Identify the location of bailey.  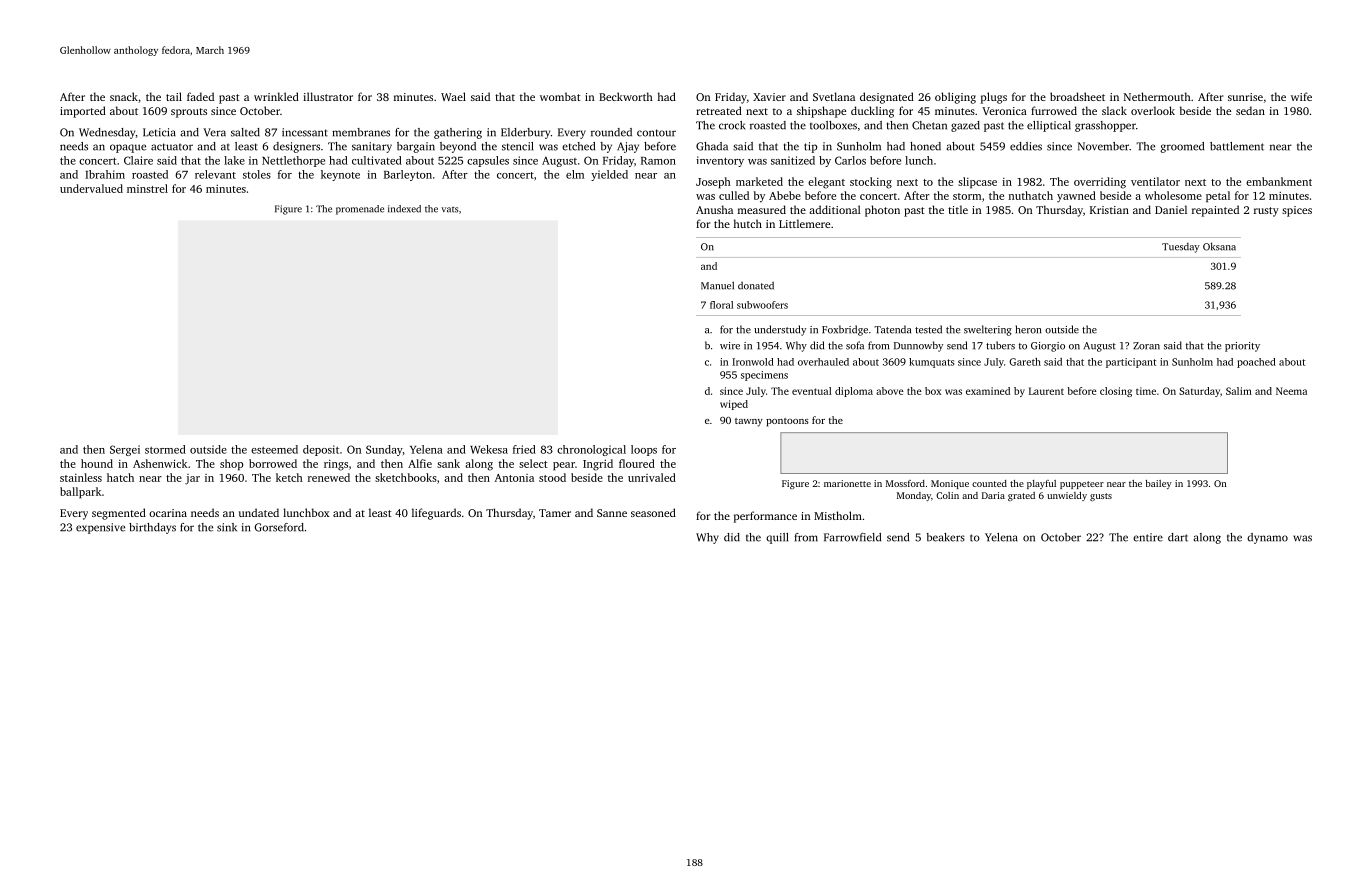
(1159, 484).
